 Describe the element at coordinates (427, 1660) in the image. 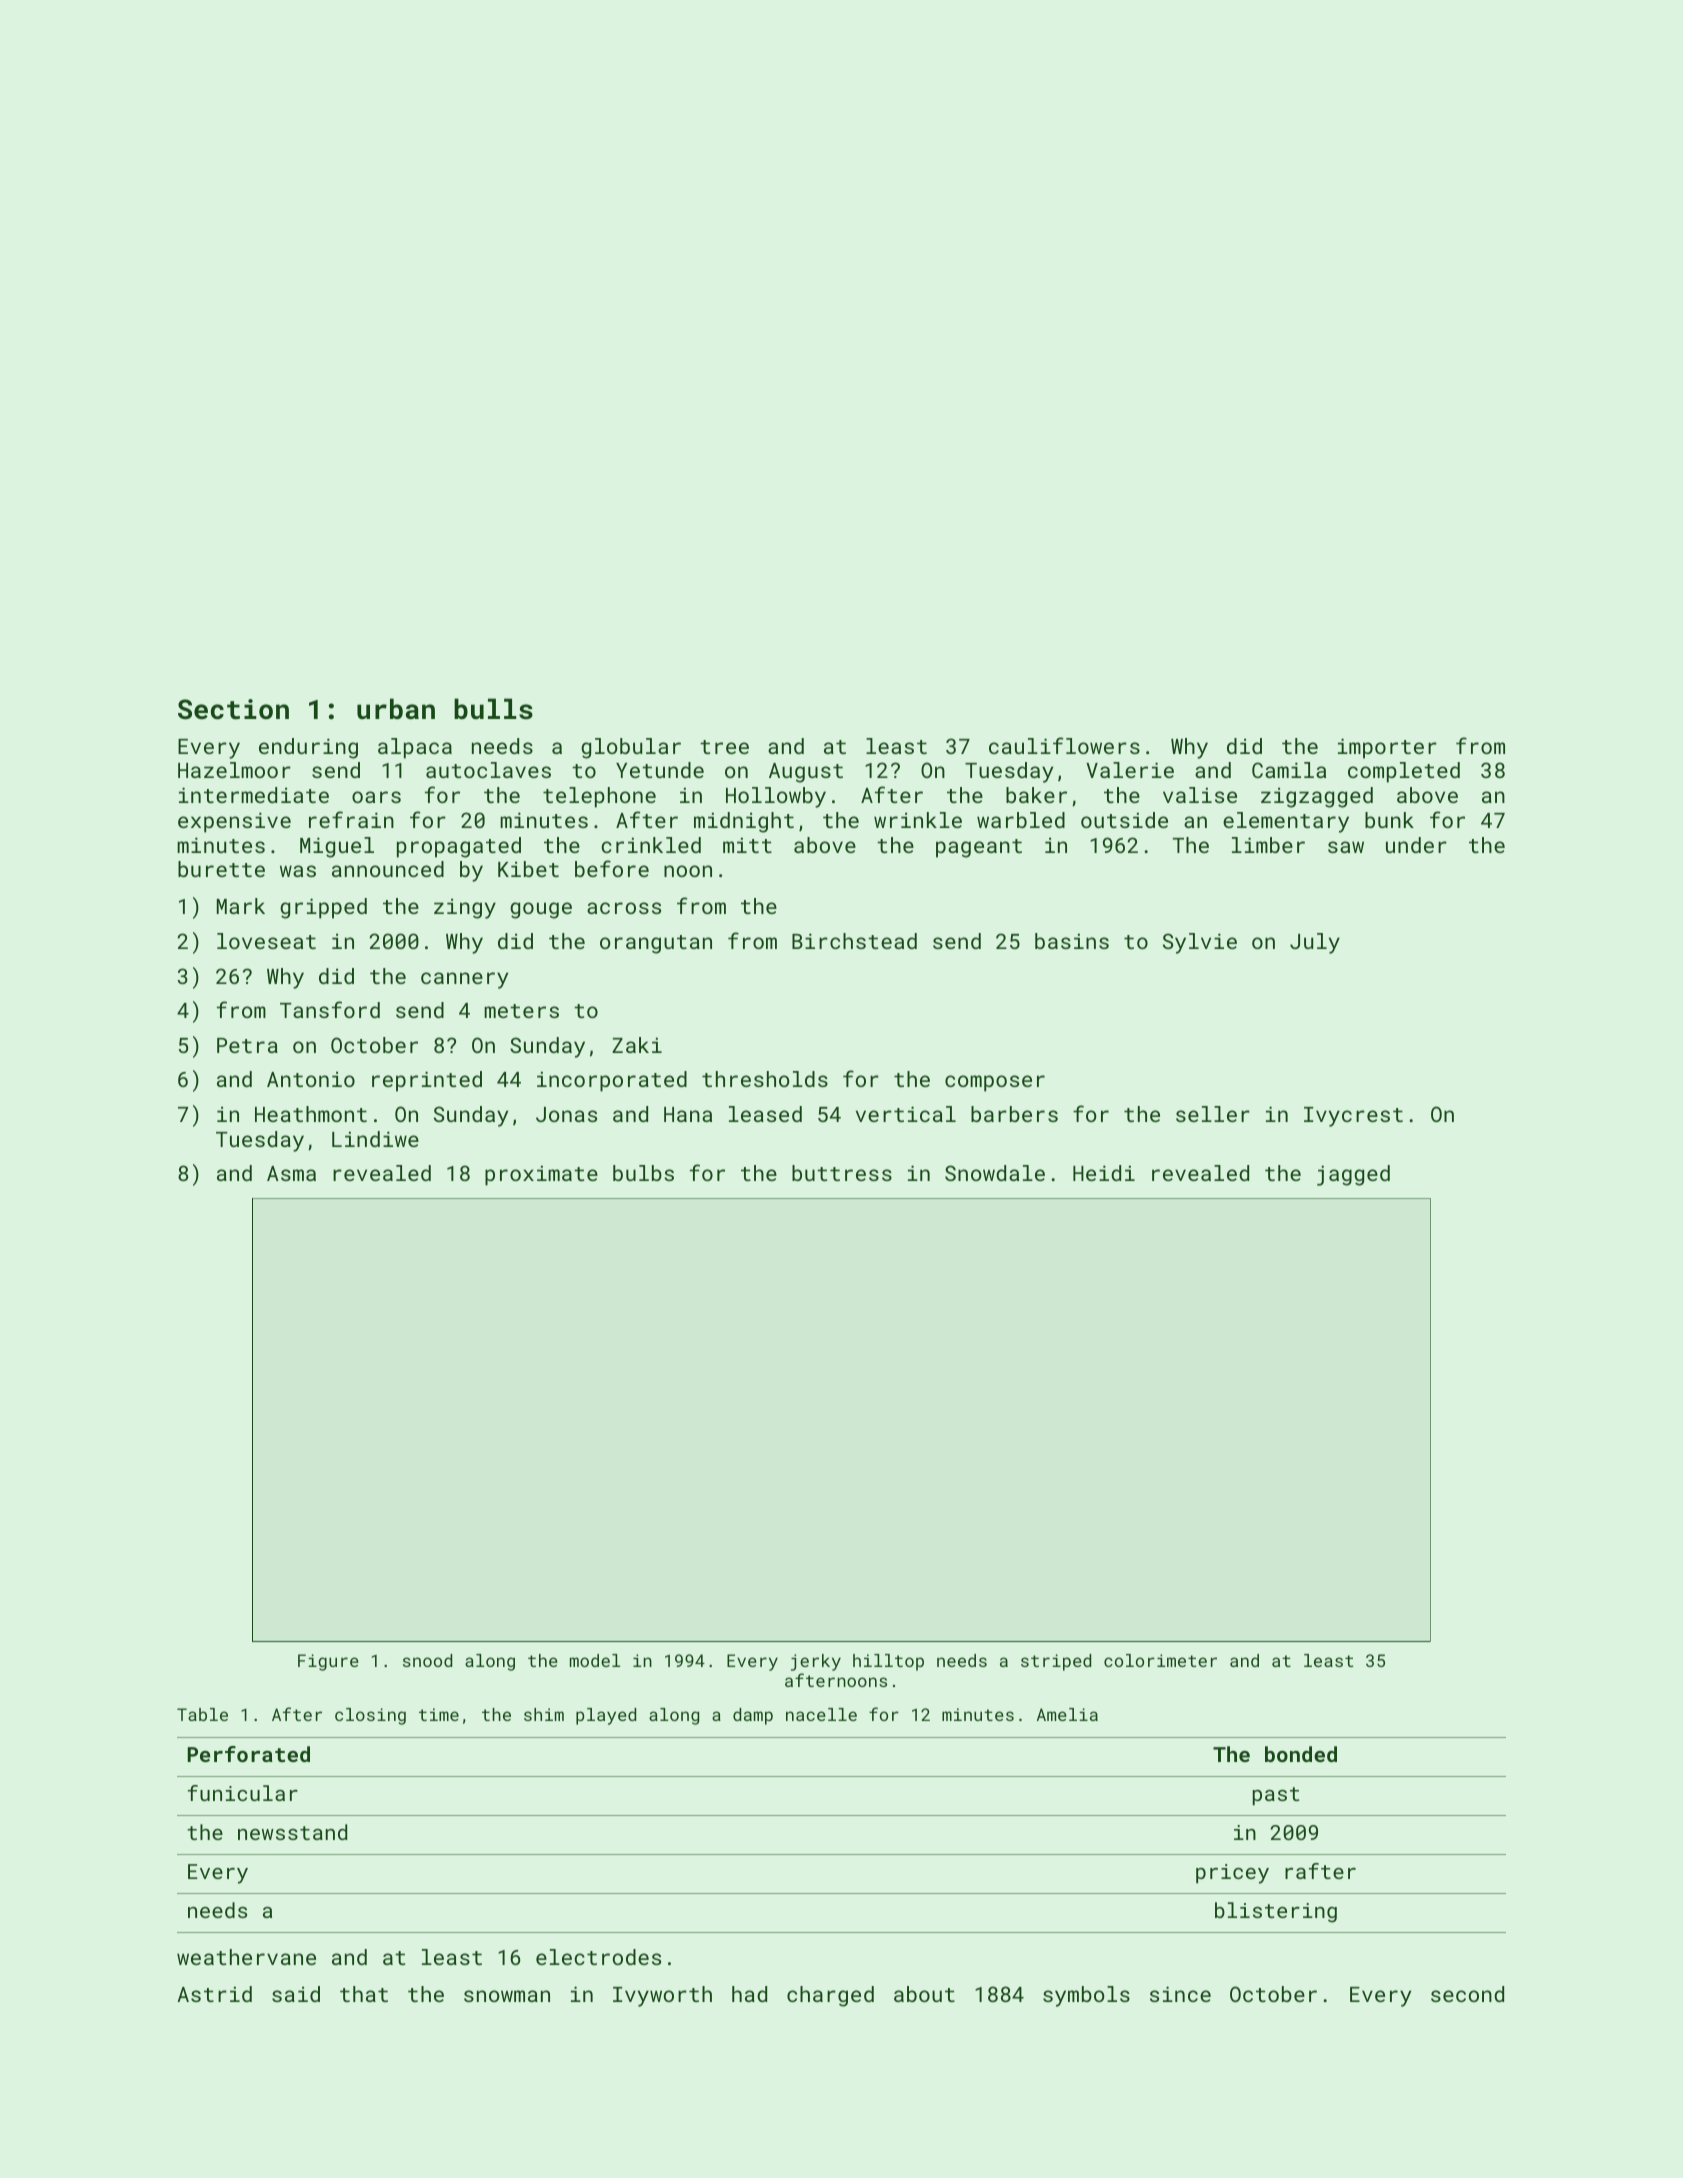

I see `snood` at that location.
